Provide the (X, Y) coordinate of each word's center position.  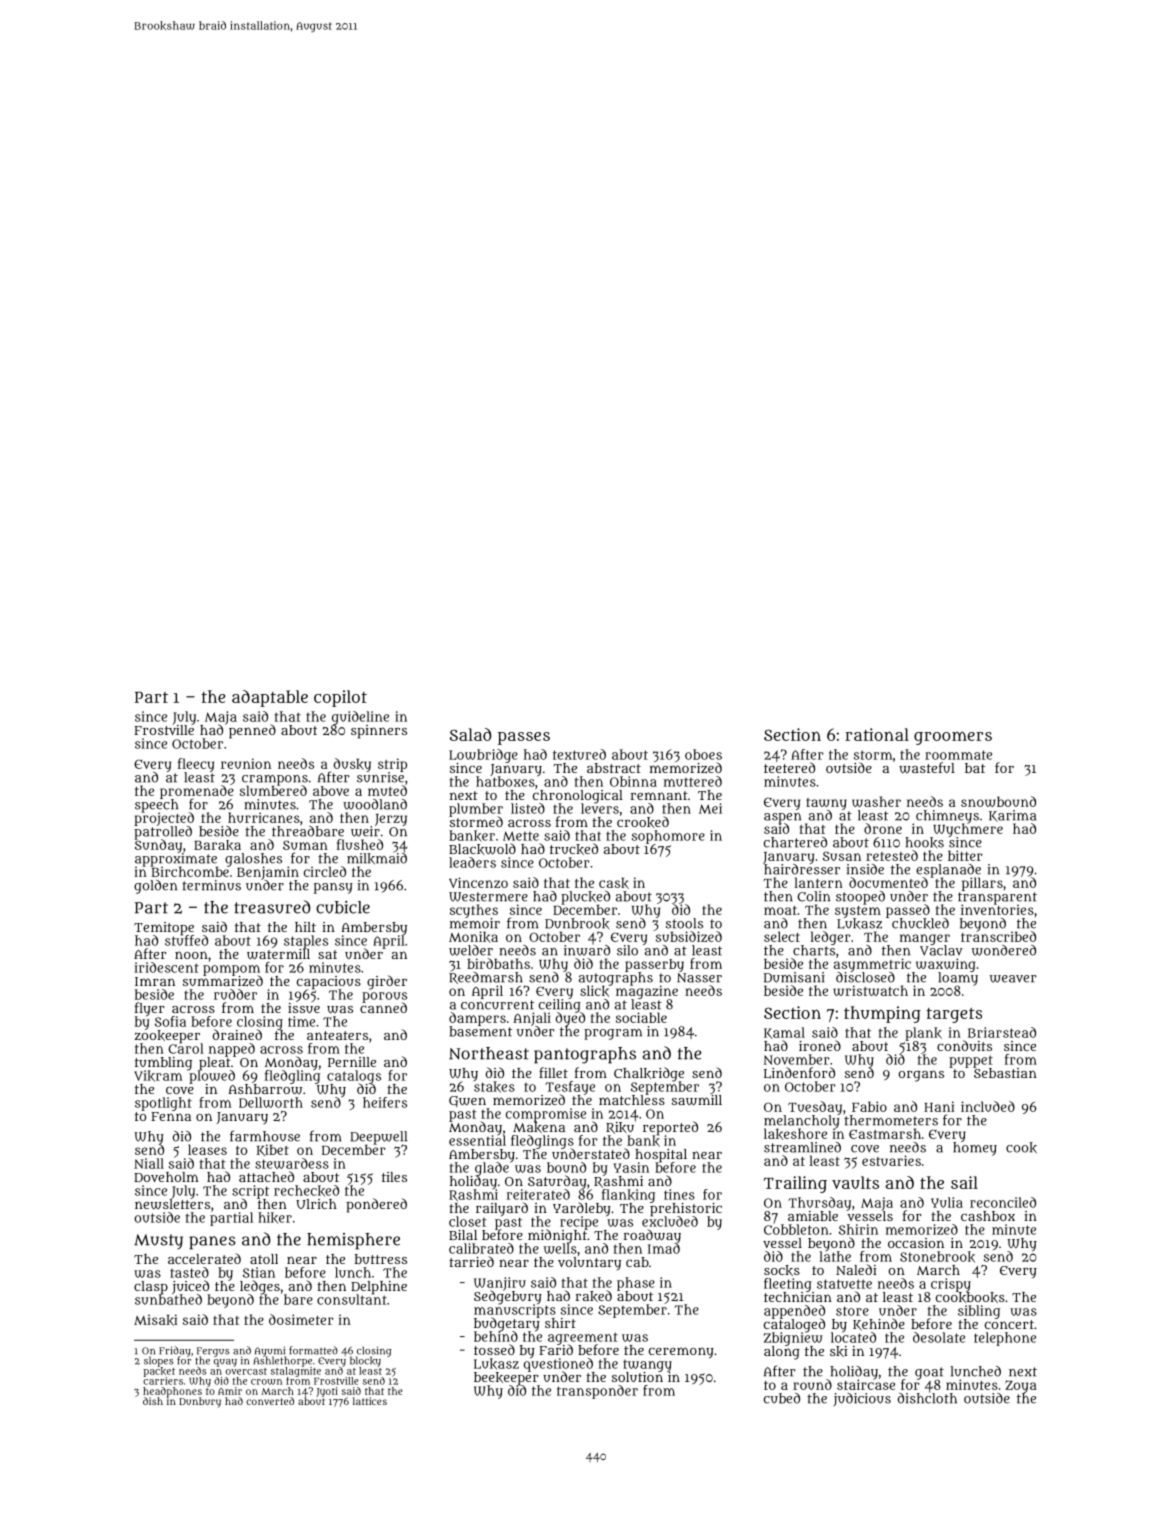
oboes (703, 754)
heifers (385, 1102)
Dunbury (200, 1402)
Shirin (858, 1229)
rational (877, 734)
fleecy (196, 765)
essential (477, 1140)
